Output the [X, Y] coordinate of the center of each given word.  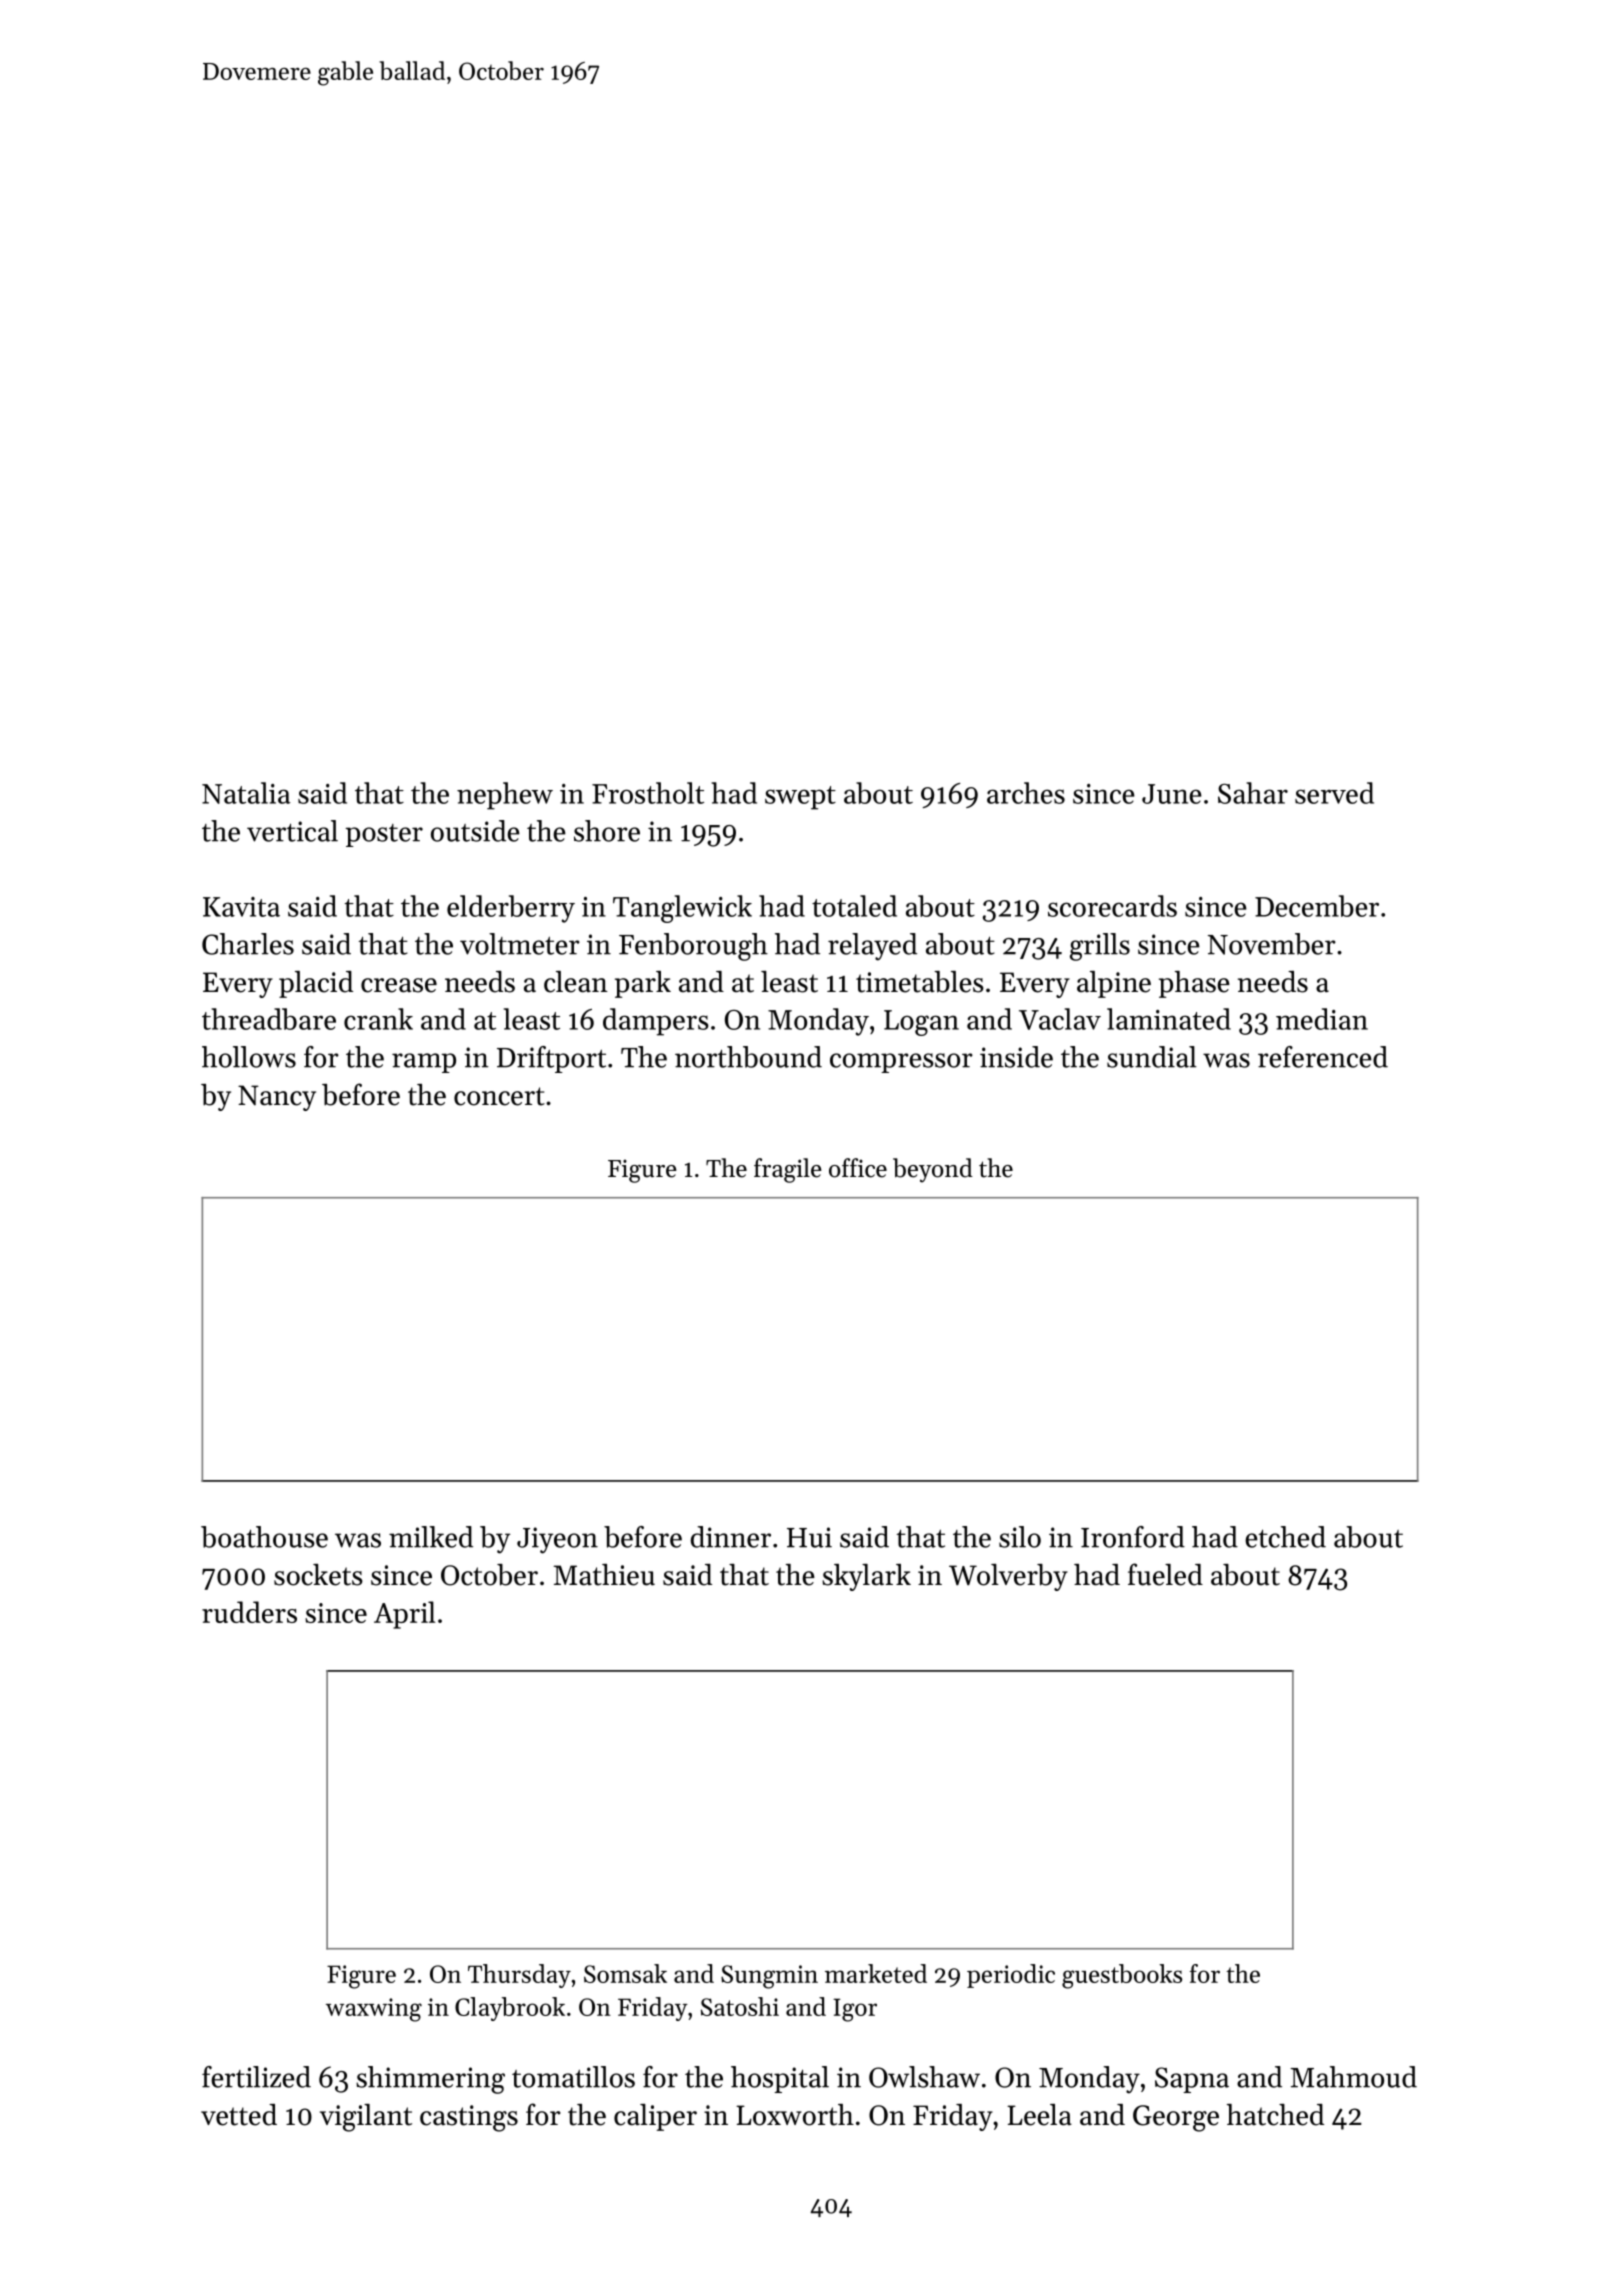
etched [1285, 1537]
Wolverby [1008, 1577]
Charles [248, 944]
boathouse [264, 1537]
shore [607, 831]
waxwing [374, 2010]
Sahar [1253, 793]
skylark [866, 1577]
